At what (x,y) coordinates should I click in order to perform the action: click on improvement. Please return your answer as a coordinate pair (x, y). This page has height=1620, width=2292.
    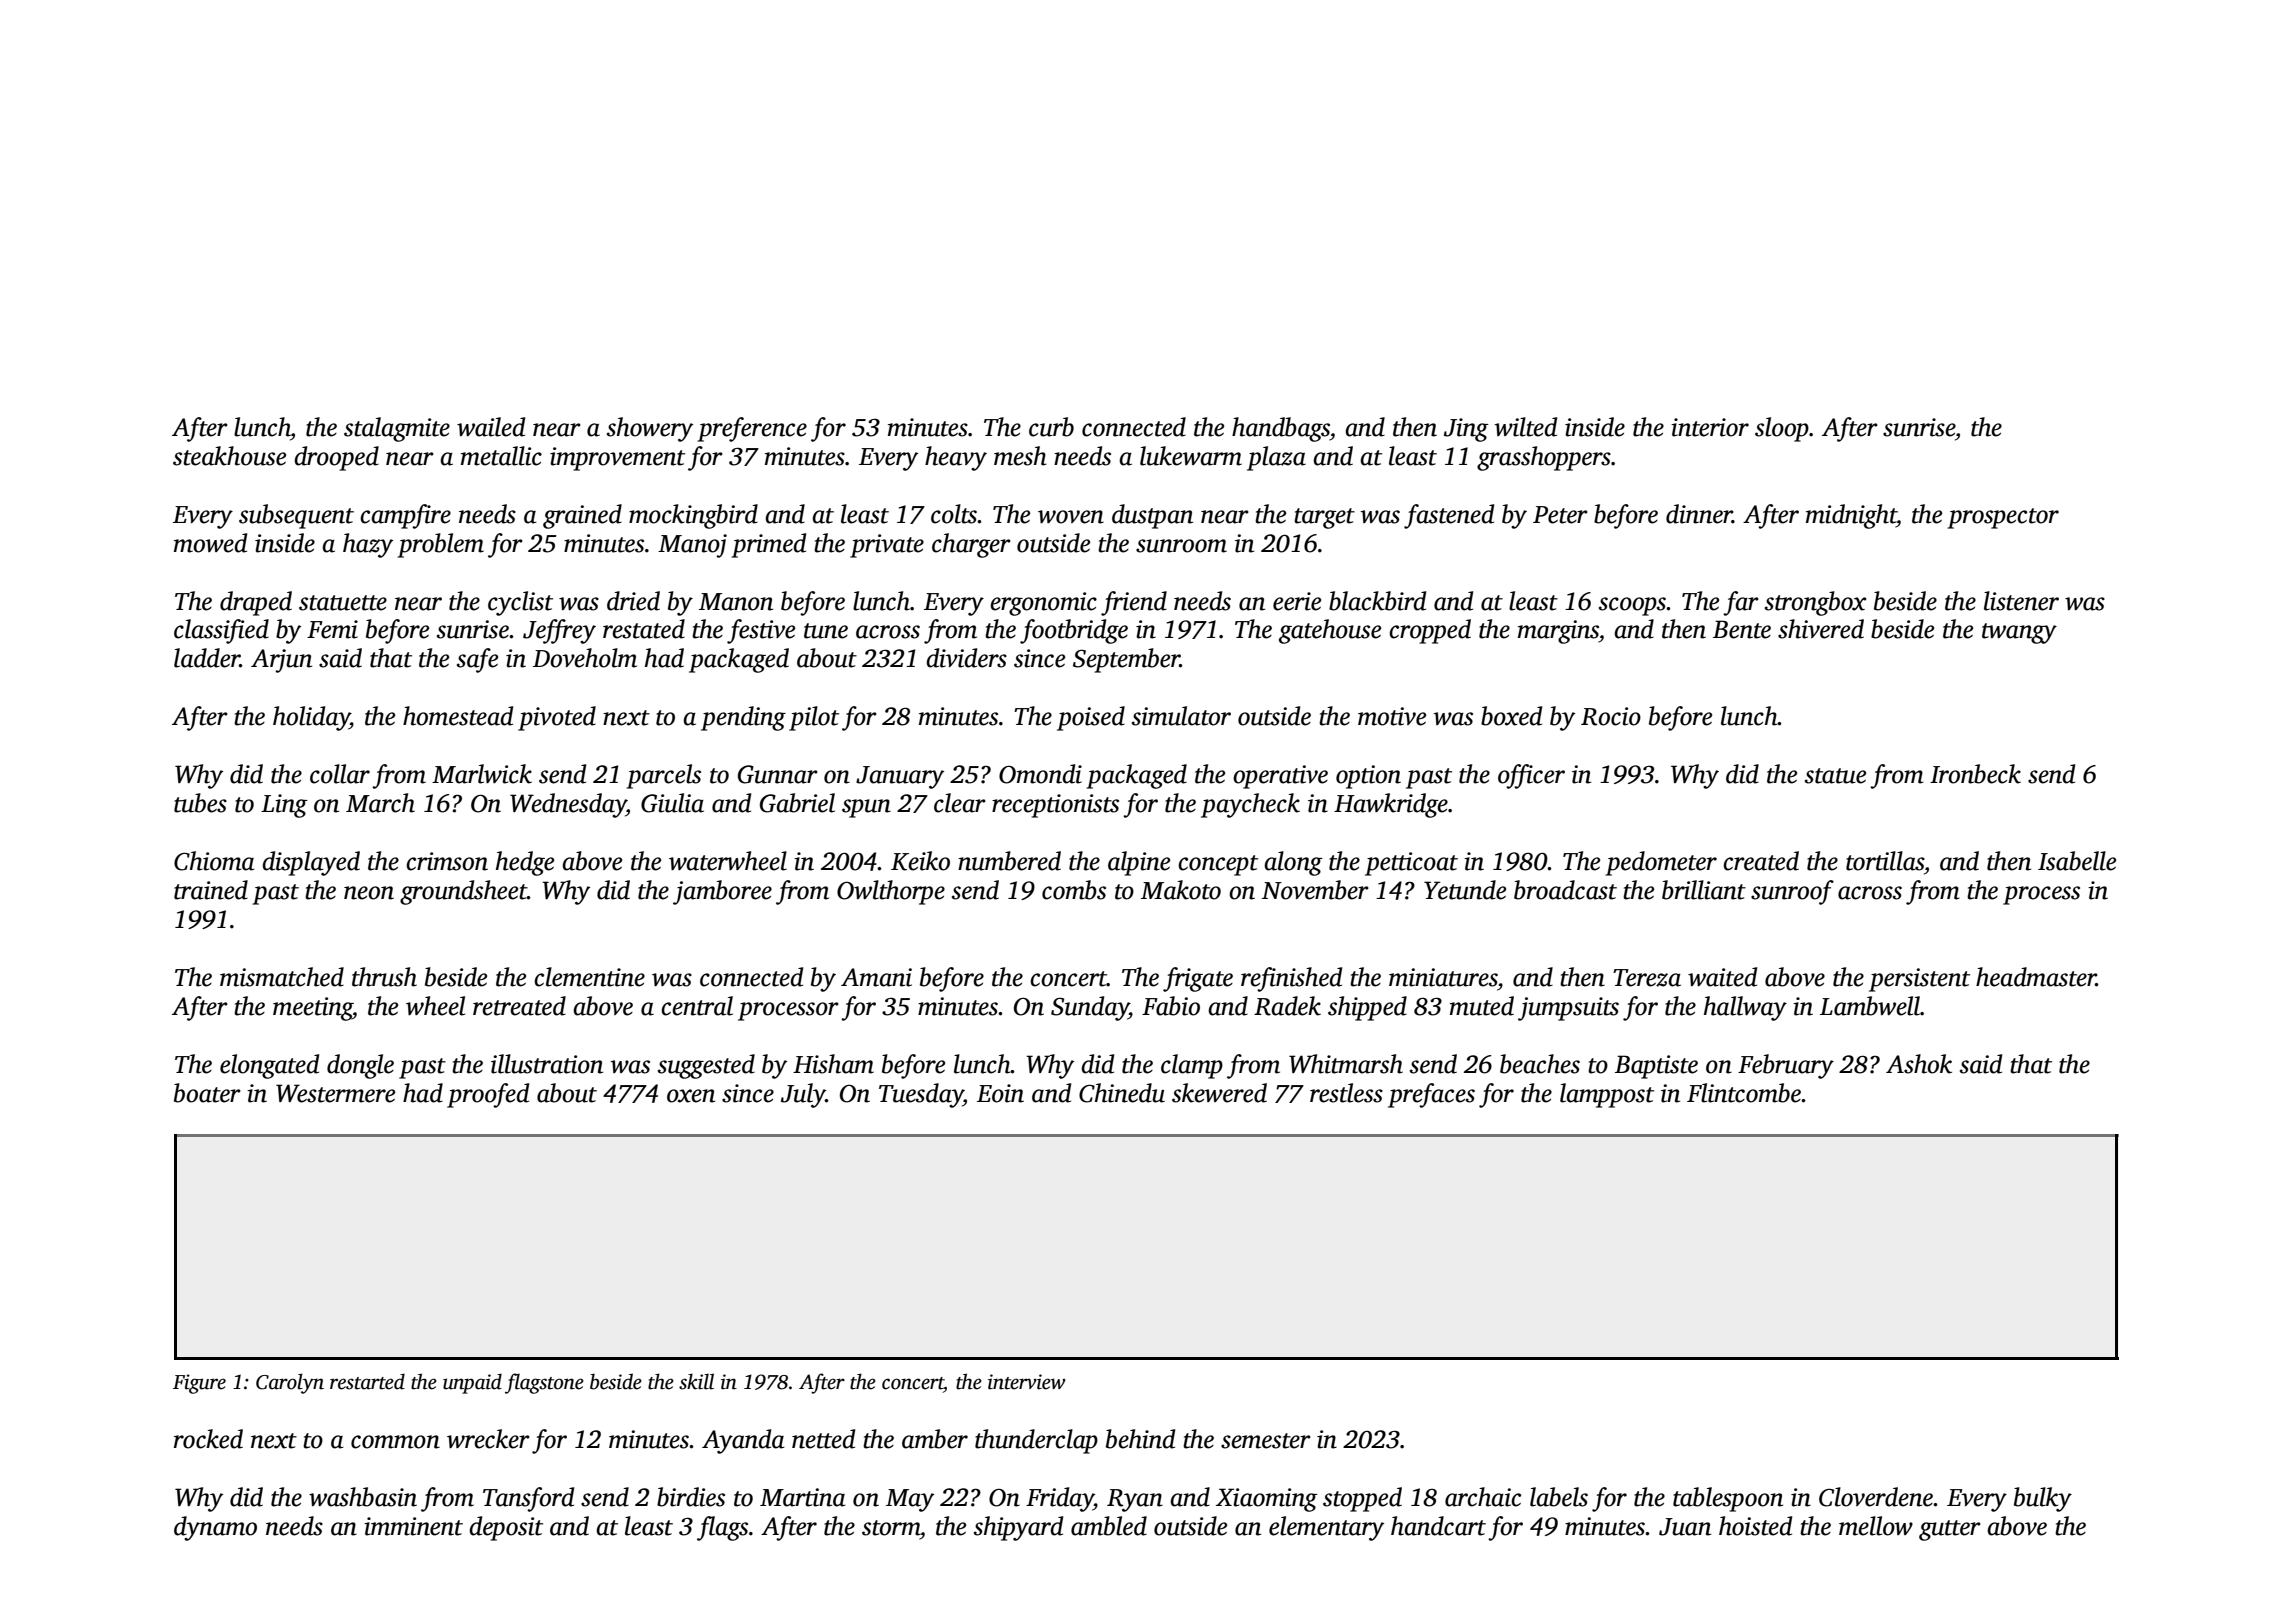
    Looking at the image, I should click on (617, 459).
